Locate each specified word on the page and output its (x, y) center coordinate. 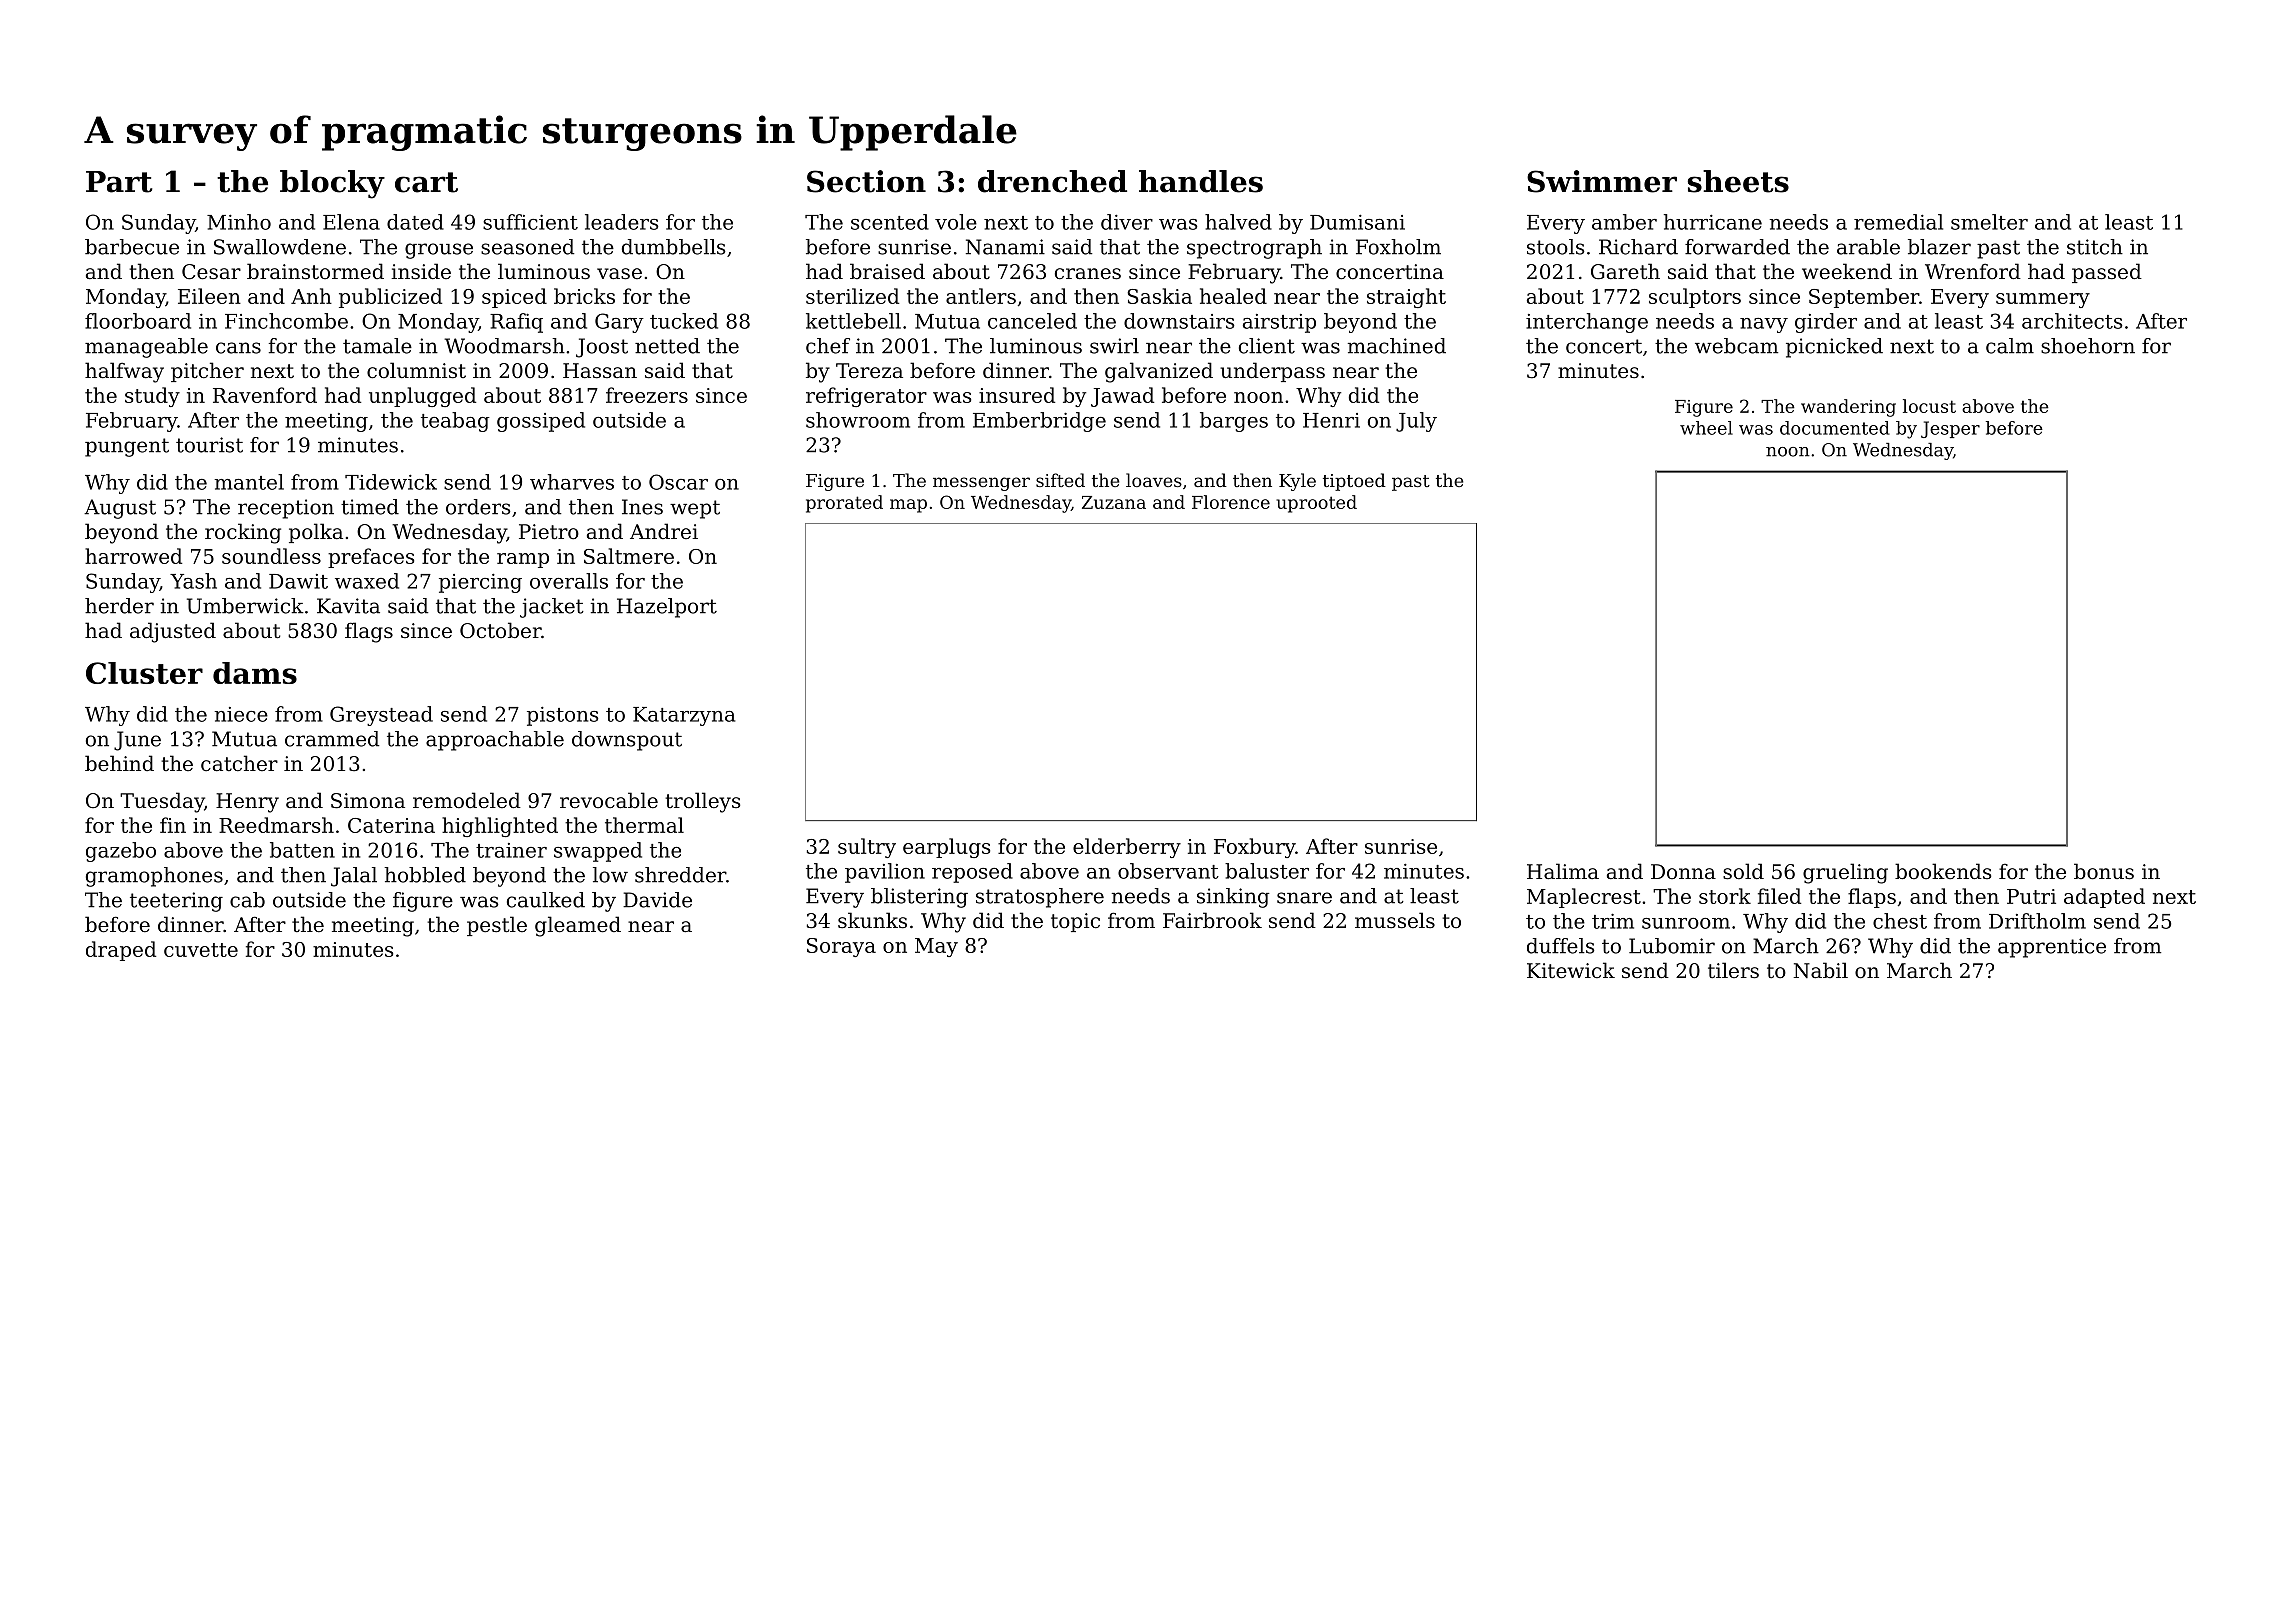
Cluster (144, 673)
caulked (546, 900)
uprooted (1316, 504)
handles (1201, 181)
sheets (1738, 181)
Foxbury (1255, 848)
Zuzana (1114, 502)
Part (119, 182)
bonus (2104, 871)
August (120, 509)
